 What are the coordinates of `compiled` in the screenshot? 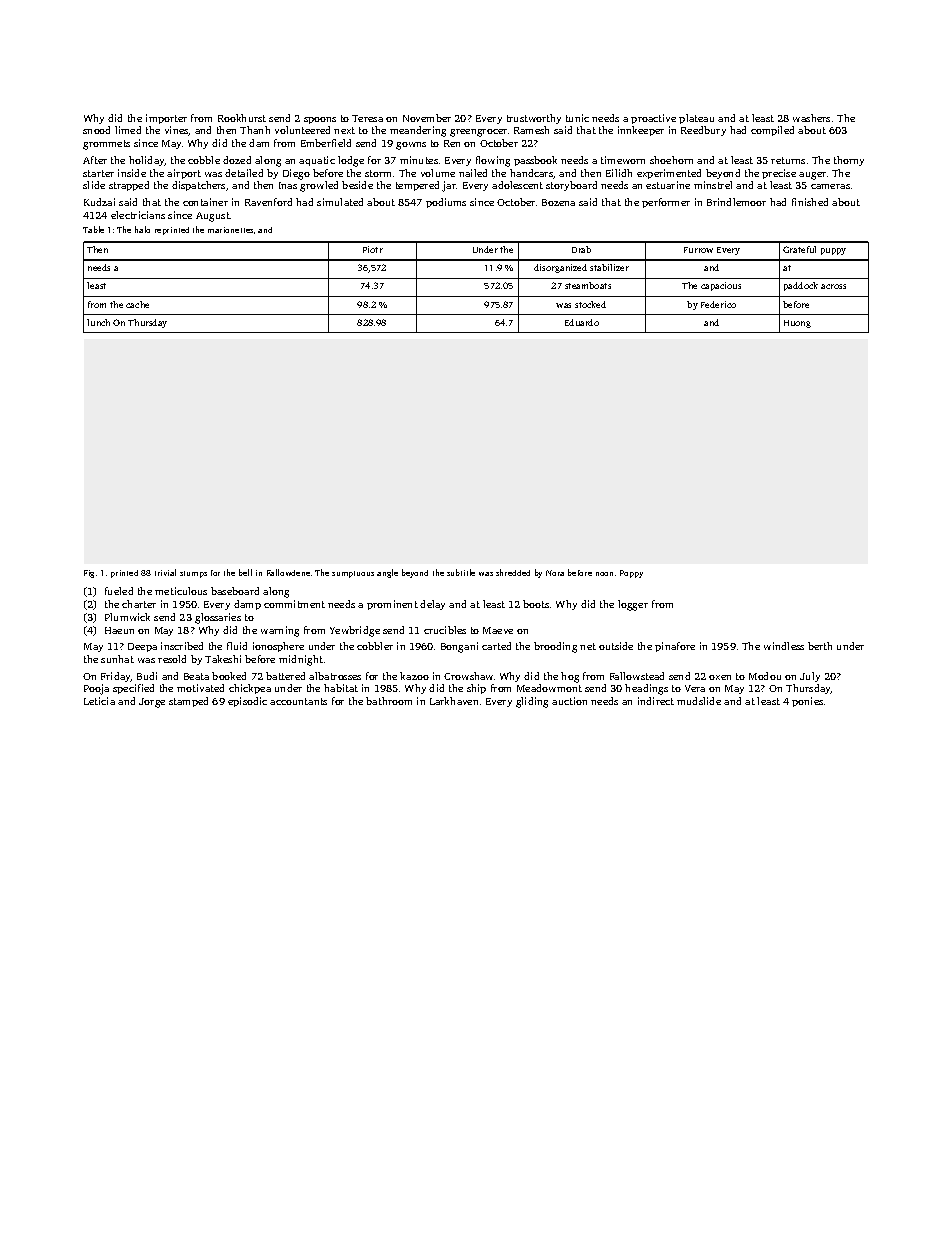 It's located at (772, 131).
